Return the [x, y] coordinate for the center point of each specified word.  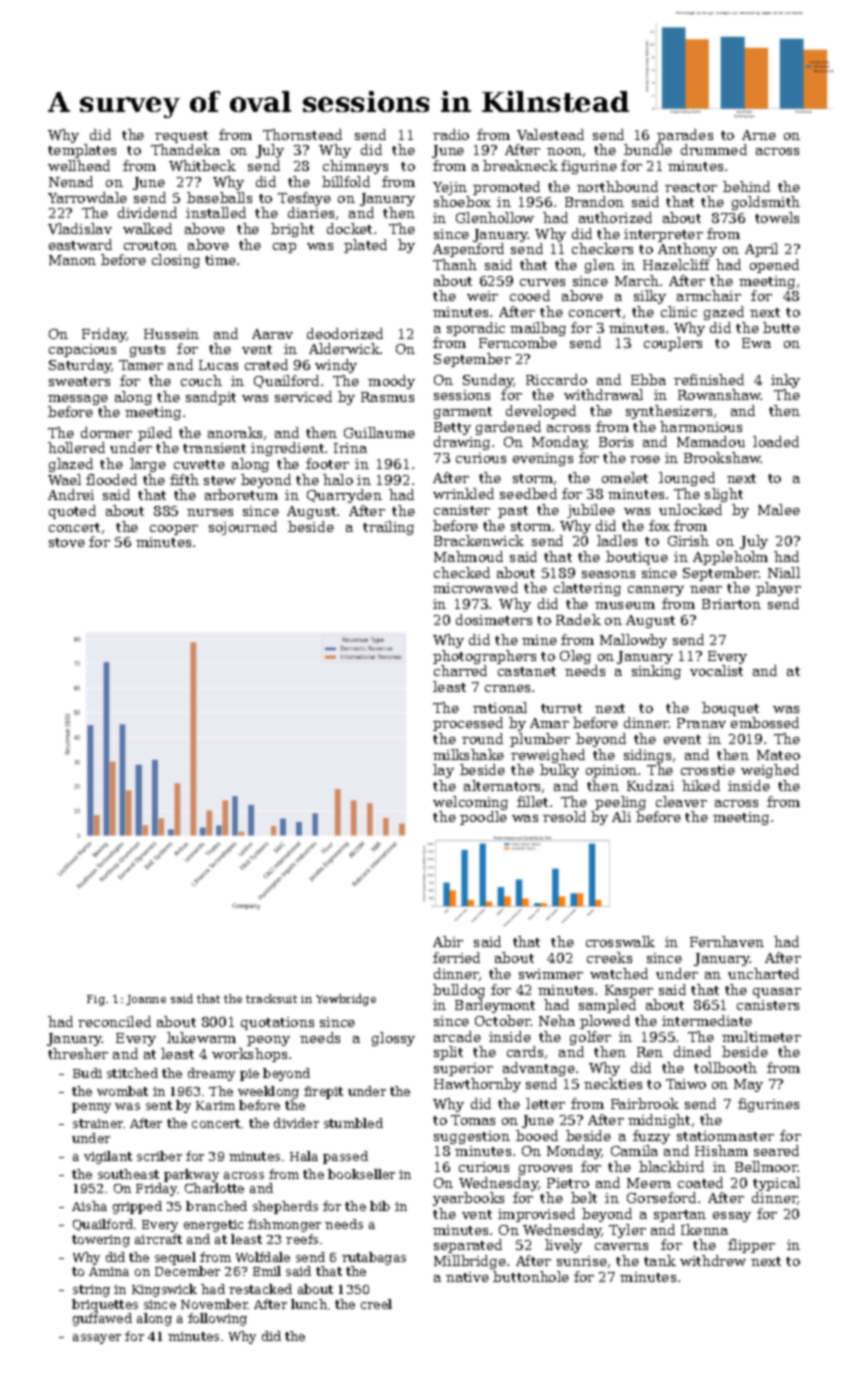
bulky [559, 771]
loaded [776, 441]
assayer [97, 1339]
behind [746, 186]
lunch [309, 1304]
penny [91, 1108]
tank [660, 1260]
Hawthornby [477, 1085]
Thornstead [302, 134]
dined [692, 1051]
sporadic [476, 329]
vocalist [716, 670]
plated [365, 246]
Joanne [146, 1000]
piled [155, 434]
